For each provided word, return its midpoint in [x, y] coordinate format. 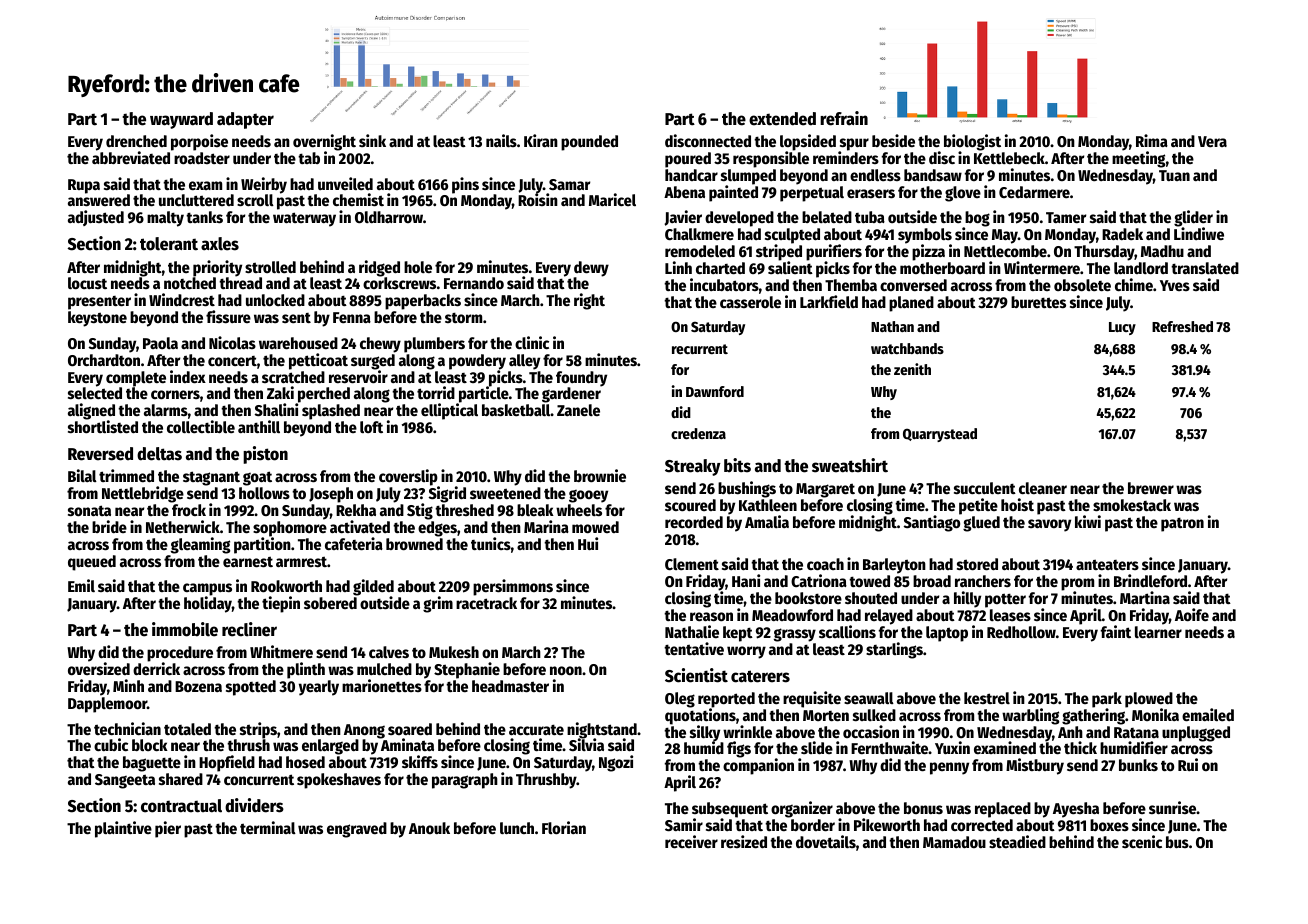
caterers [760, 676]
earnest [248, 561]
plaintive [123, 829]
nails [501, 140]
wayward [181, 120]
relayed [889, 617]
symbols [925, 236]
